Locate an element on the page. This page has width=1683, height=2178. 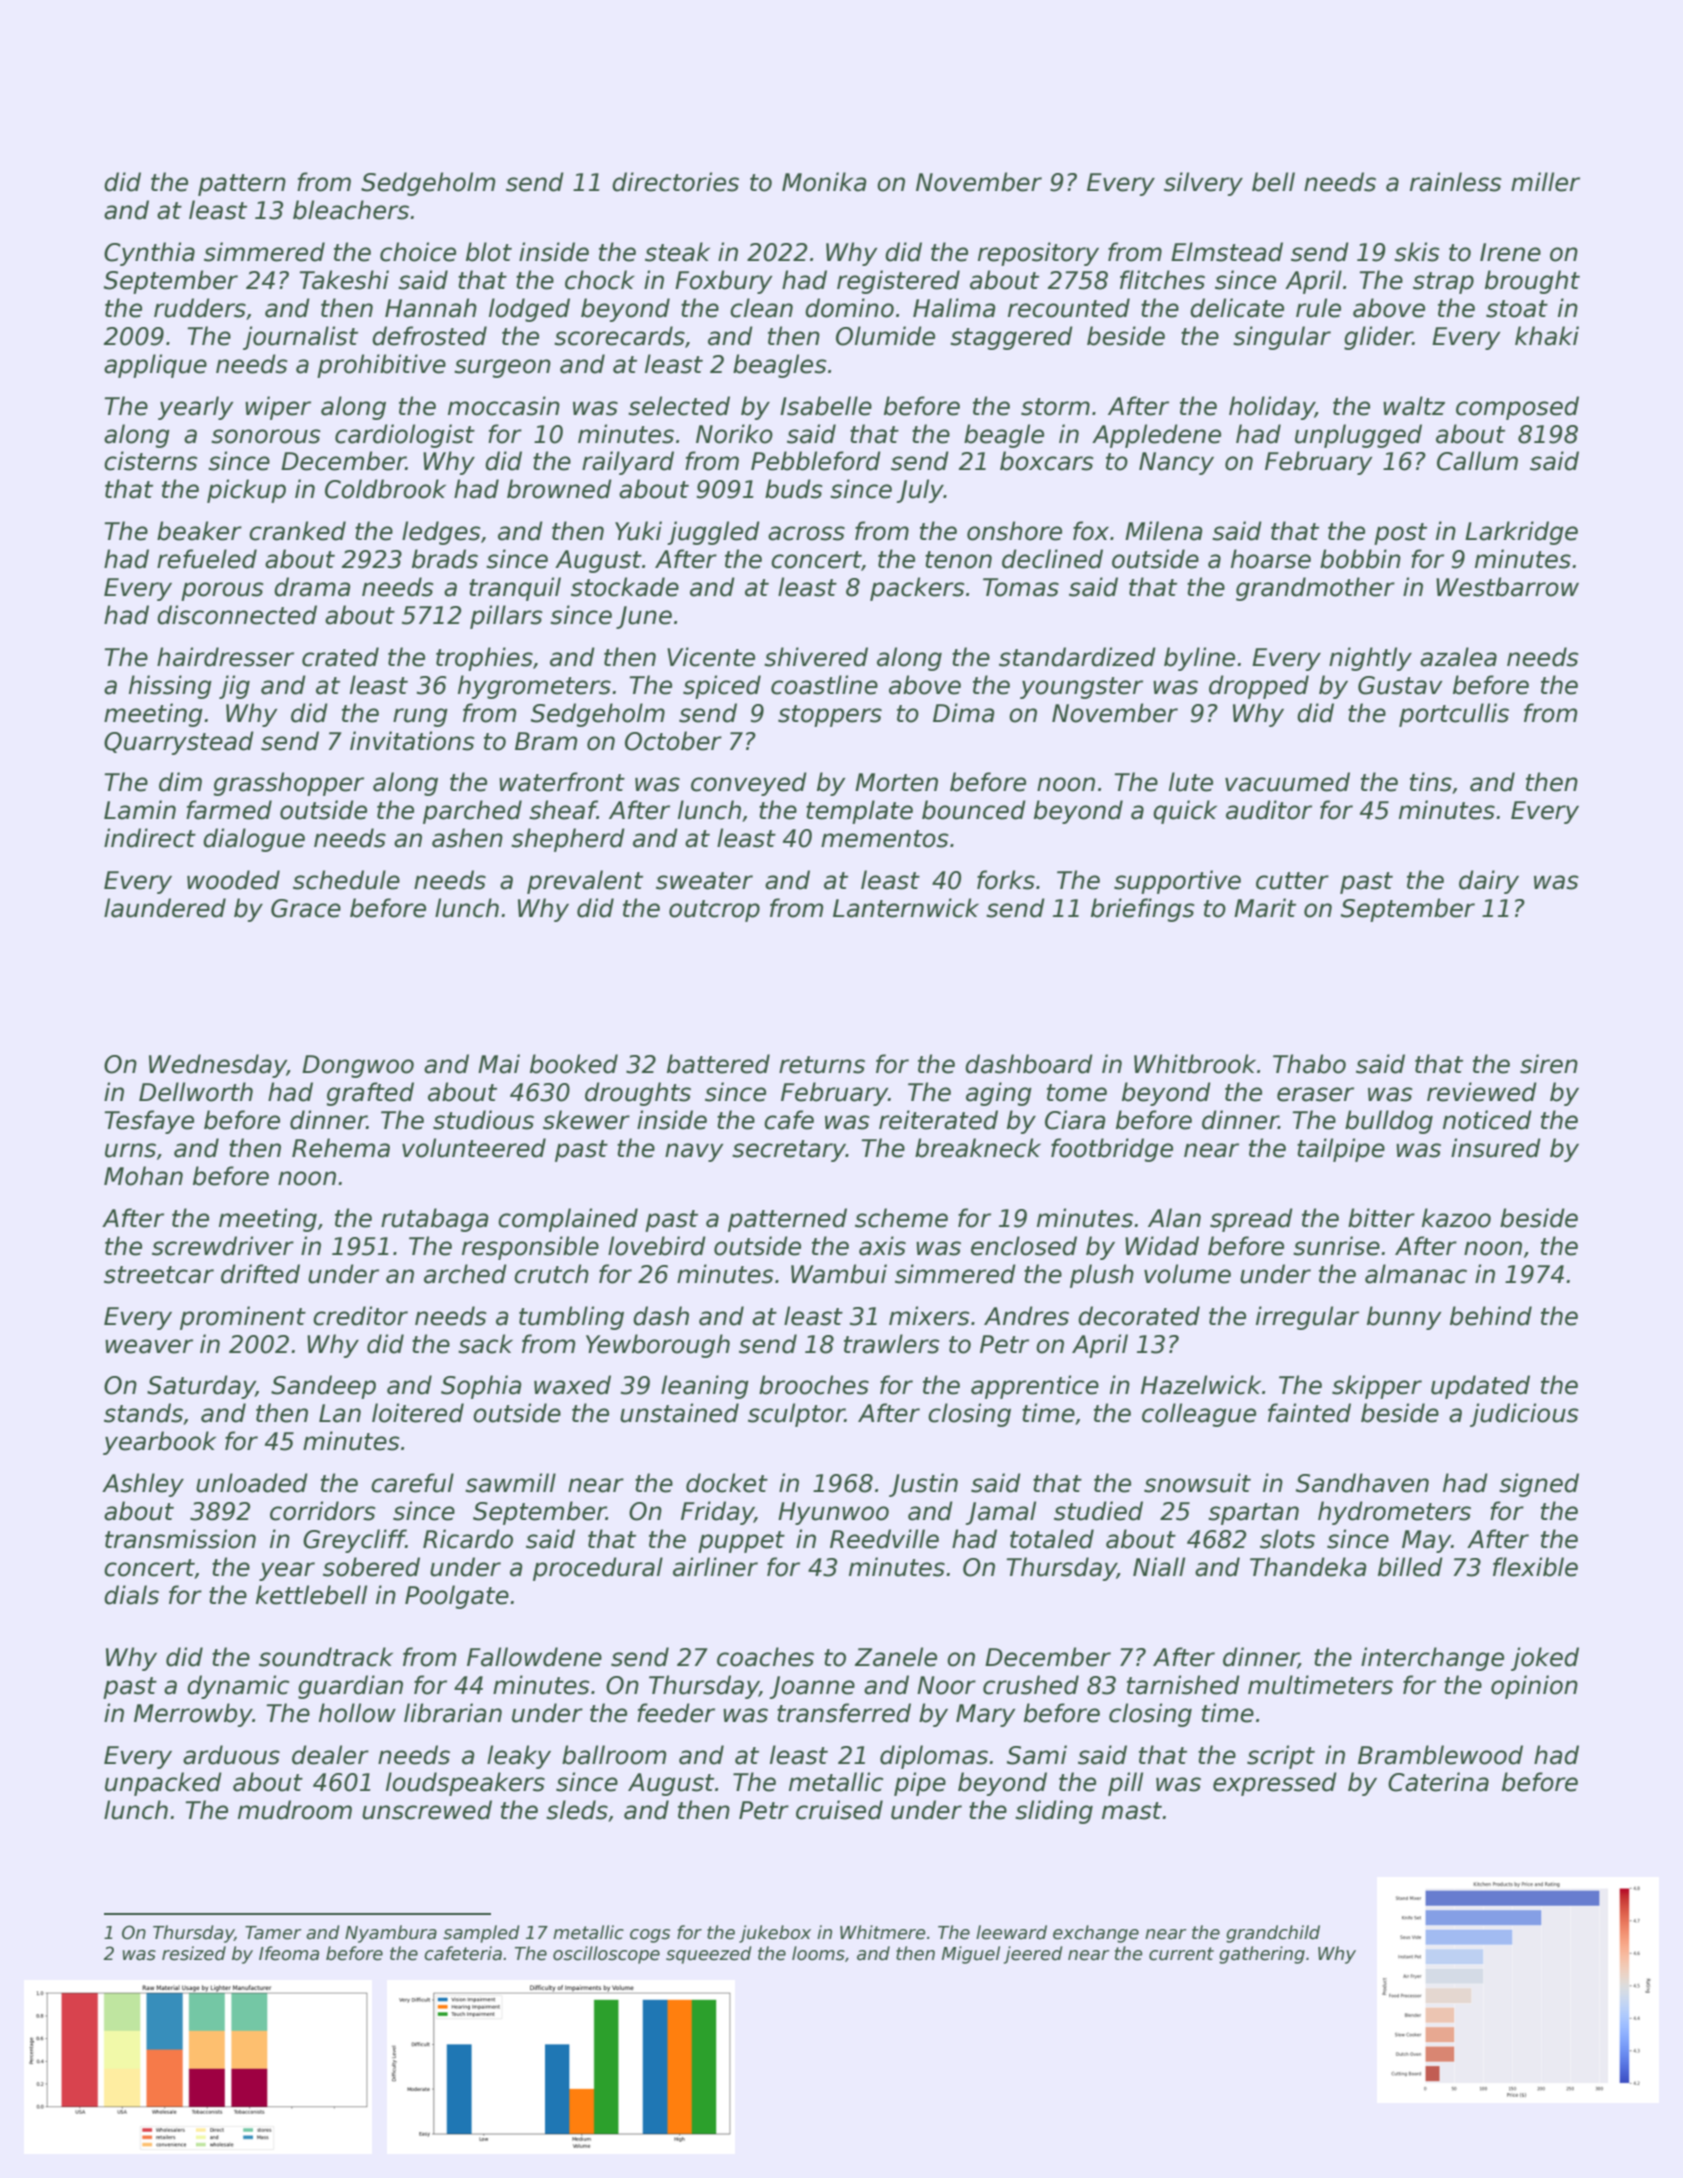
dairy is located at coordinates (1489, 882).
